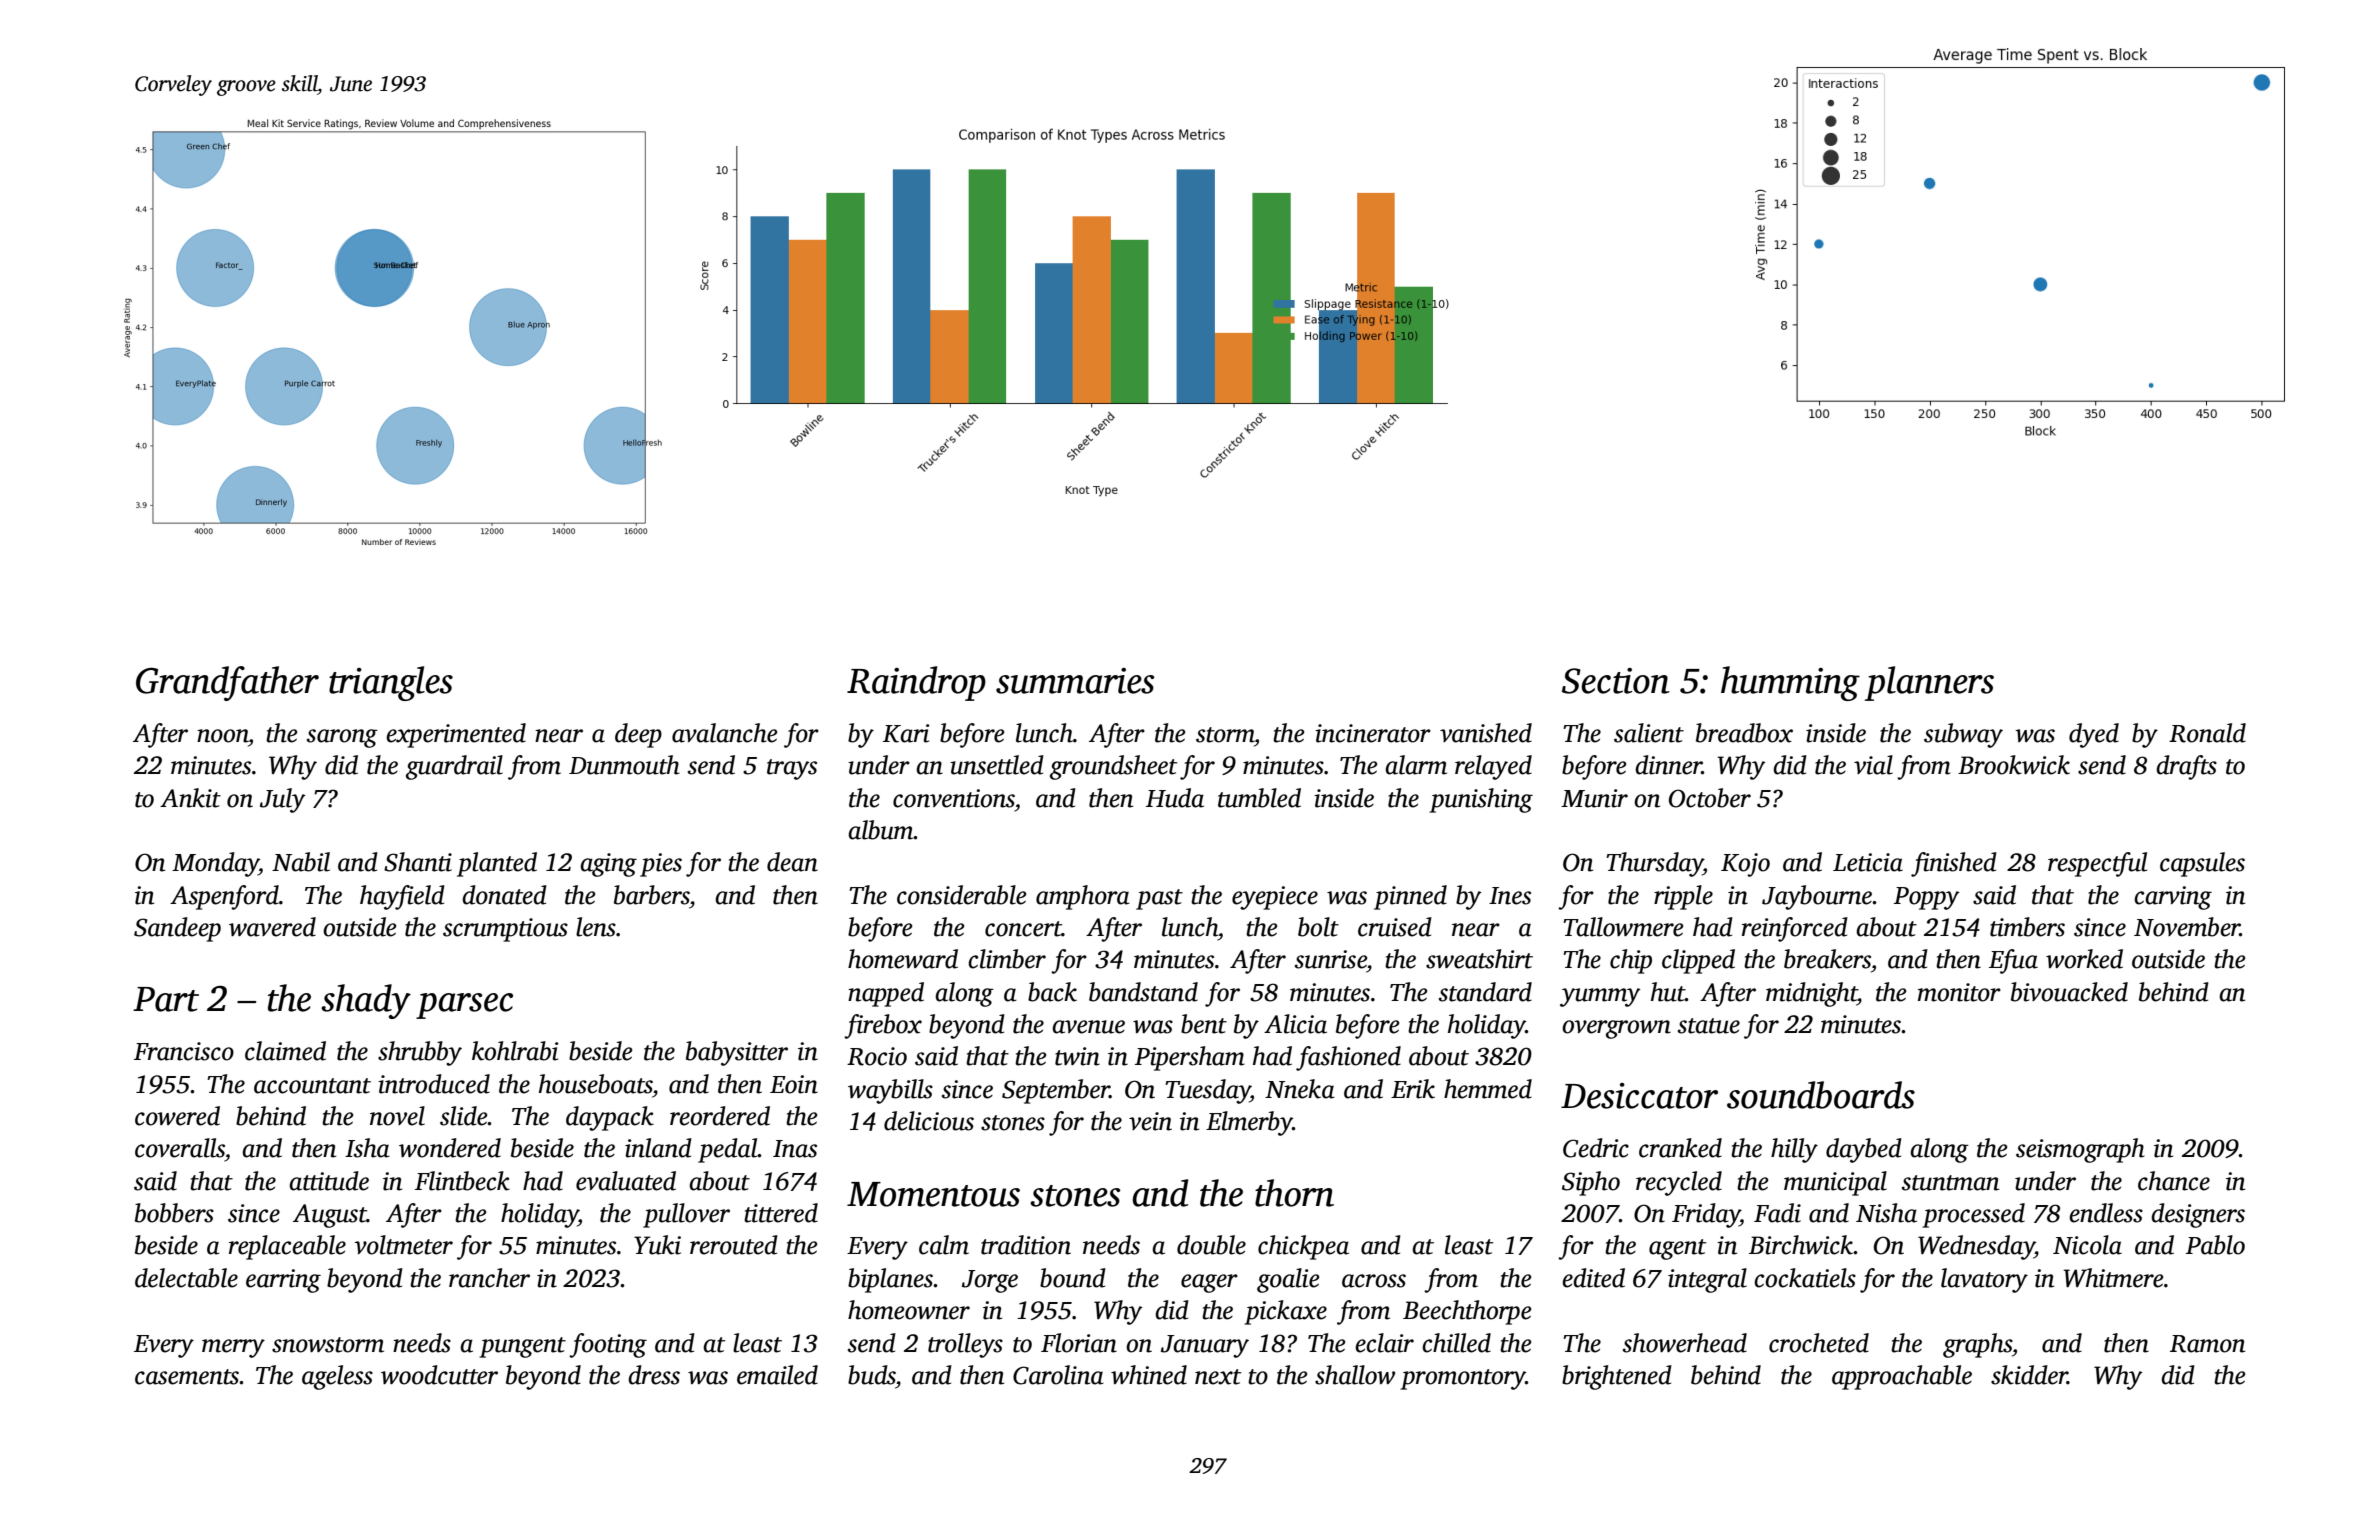 The image size is (2380, 1540). Describe the element at coordinates (391, 683) in the document. I see `triangles` at that location.
